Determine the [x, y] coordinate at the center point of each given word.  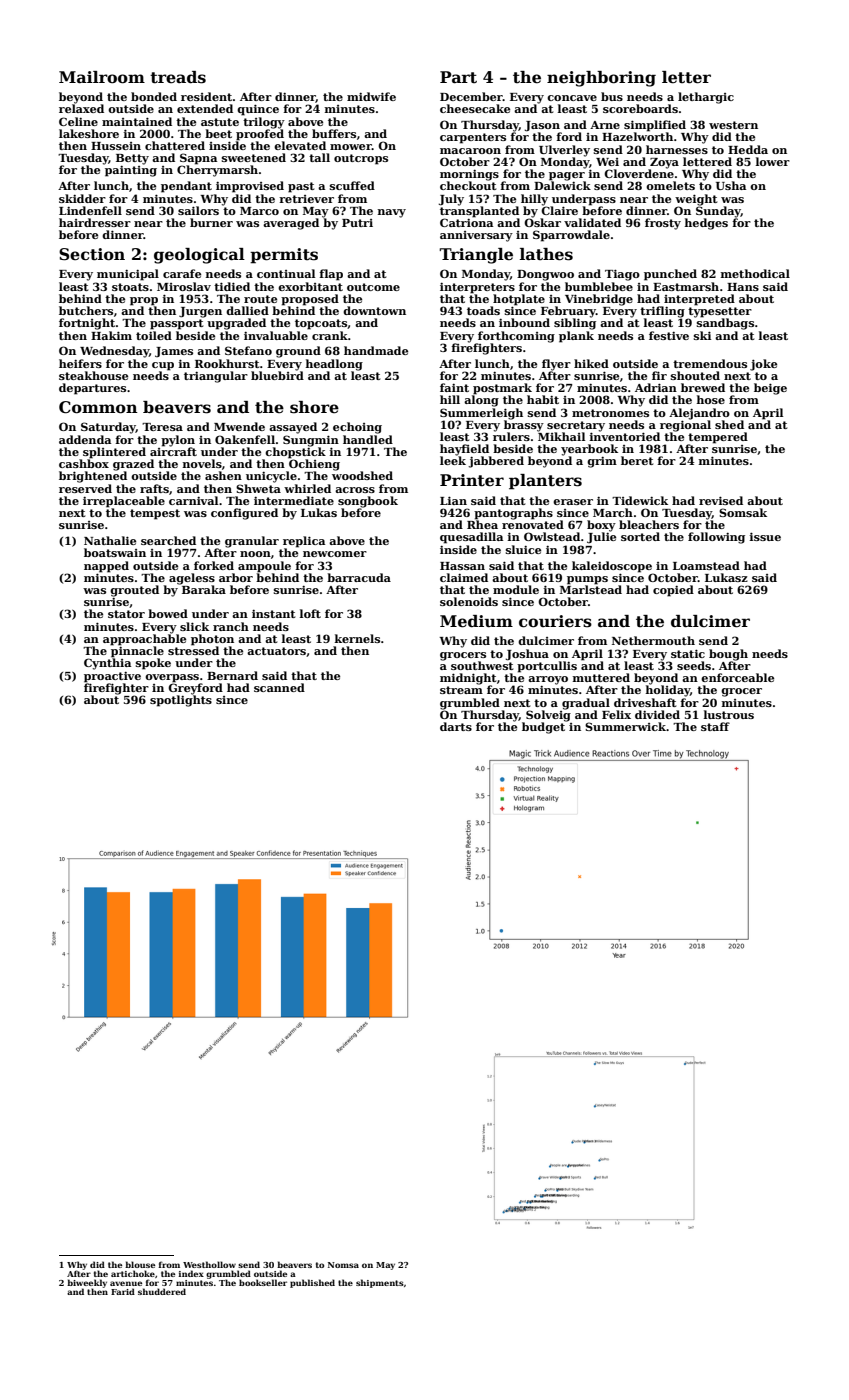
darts [456, 726]
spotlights [181, 701]
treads [178, 77]
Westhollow [209, 1264]
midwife [371, 96]
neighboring [601, 79]
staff [715, 726]
